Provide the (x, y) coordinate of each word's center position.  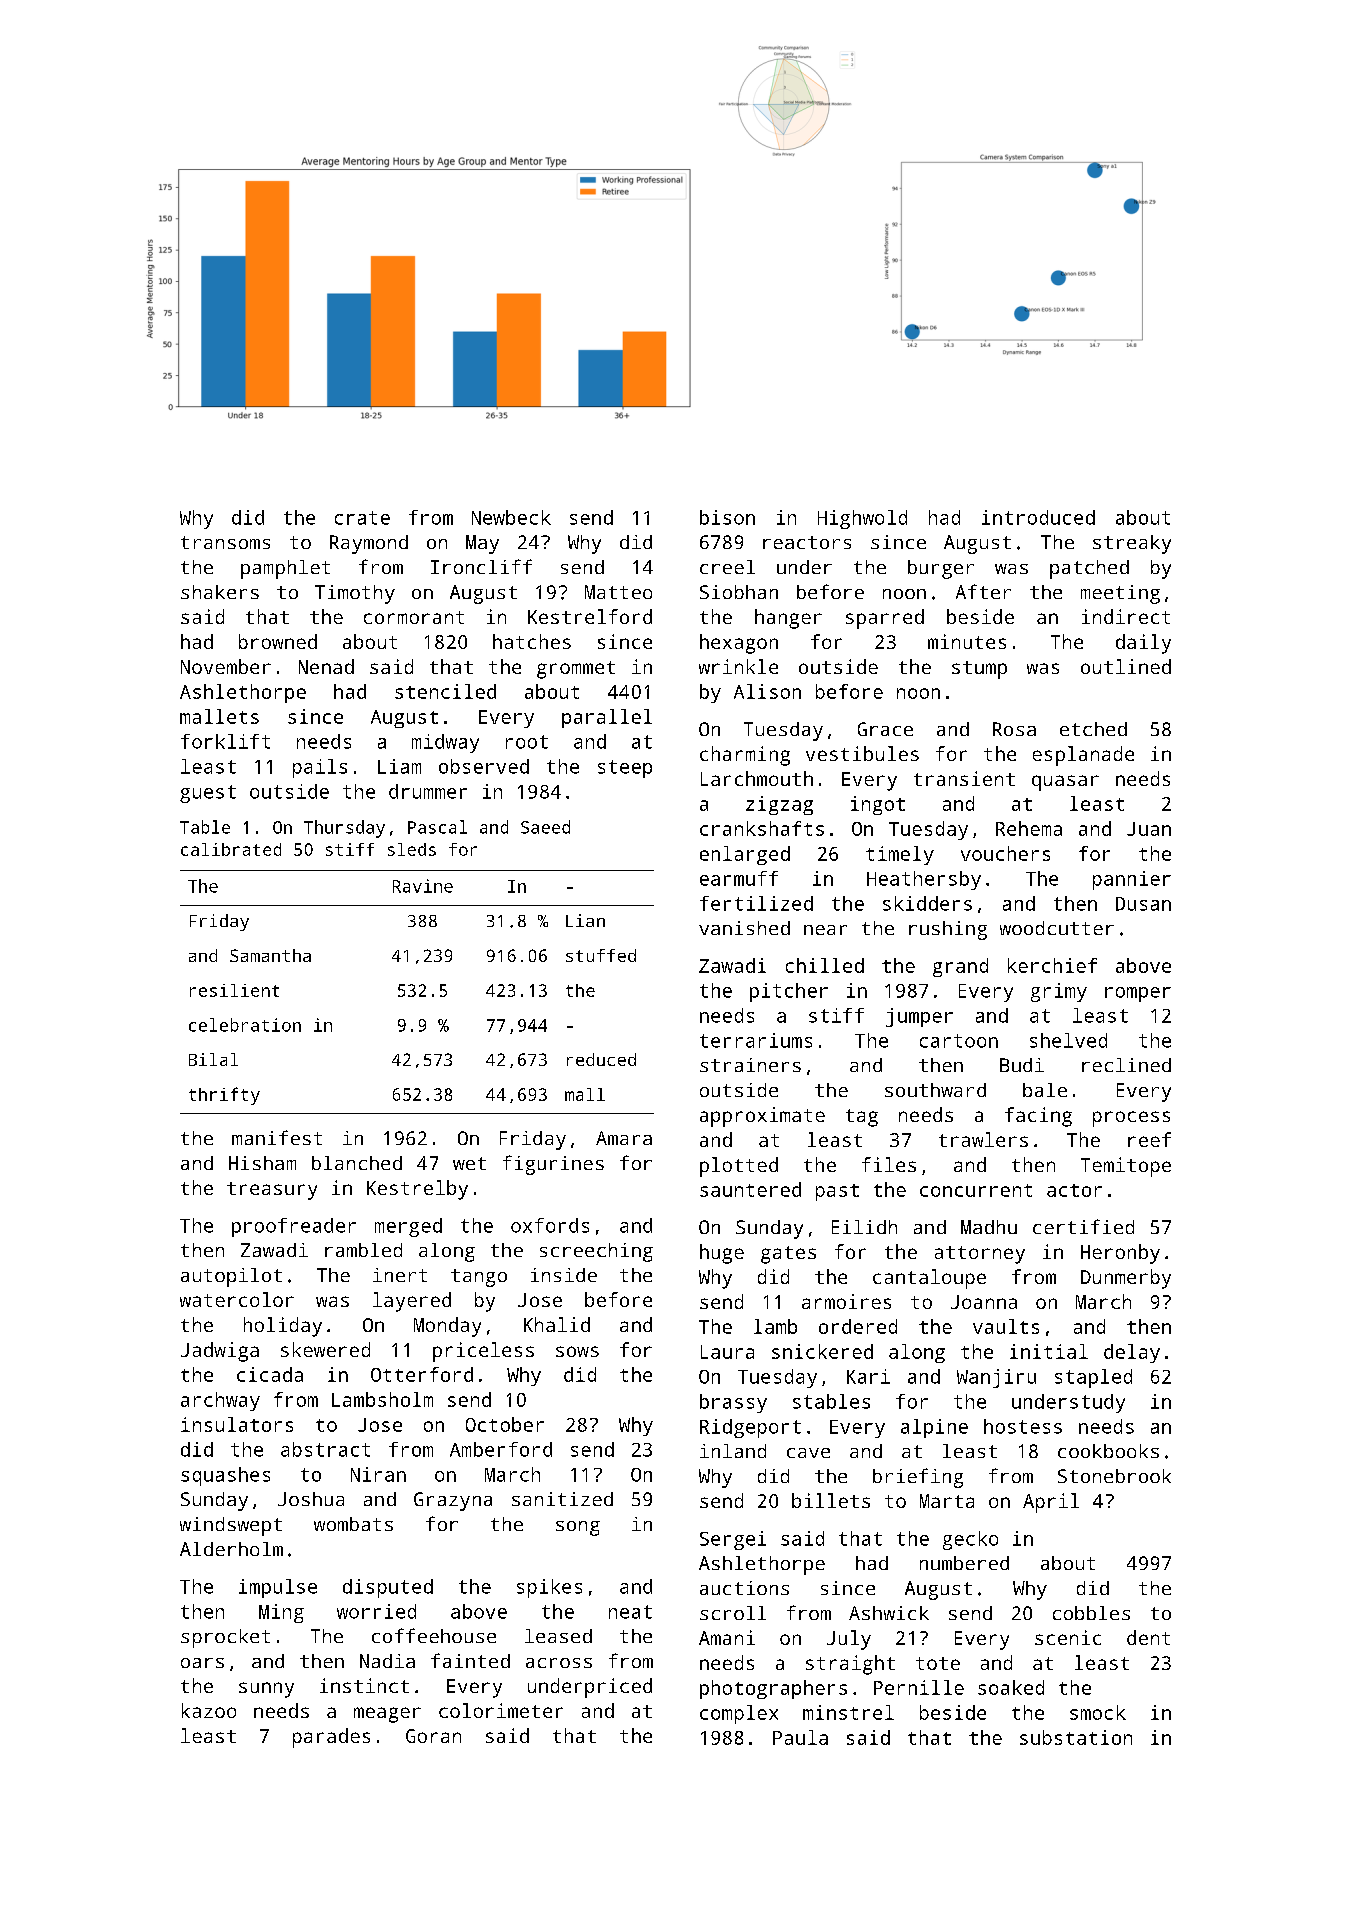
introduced (1038, 517)
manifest (277, 1137)
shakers (220, 592)
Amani (727, 1637)
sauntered (750, 1189)
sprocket (225, 1638)
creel (727, 567)
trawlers (983, 1139)
